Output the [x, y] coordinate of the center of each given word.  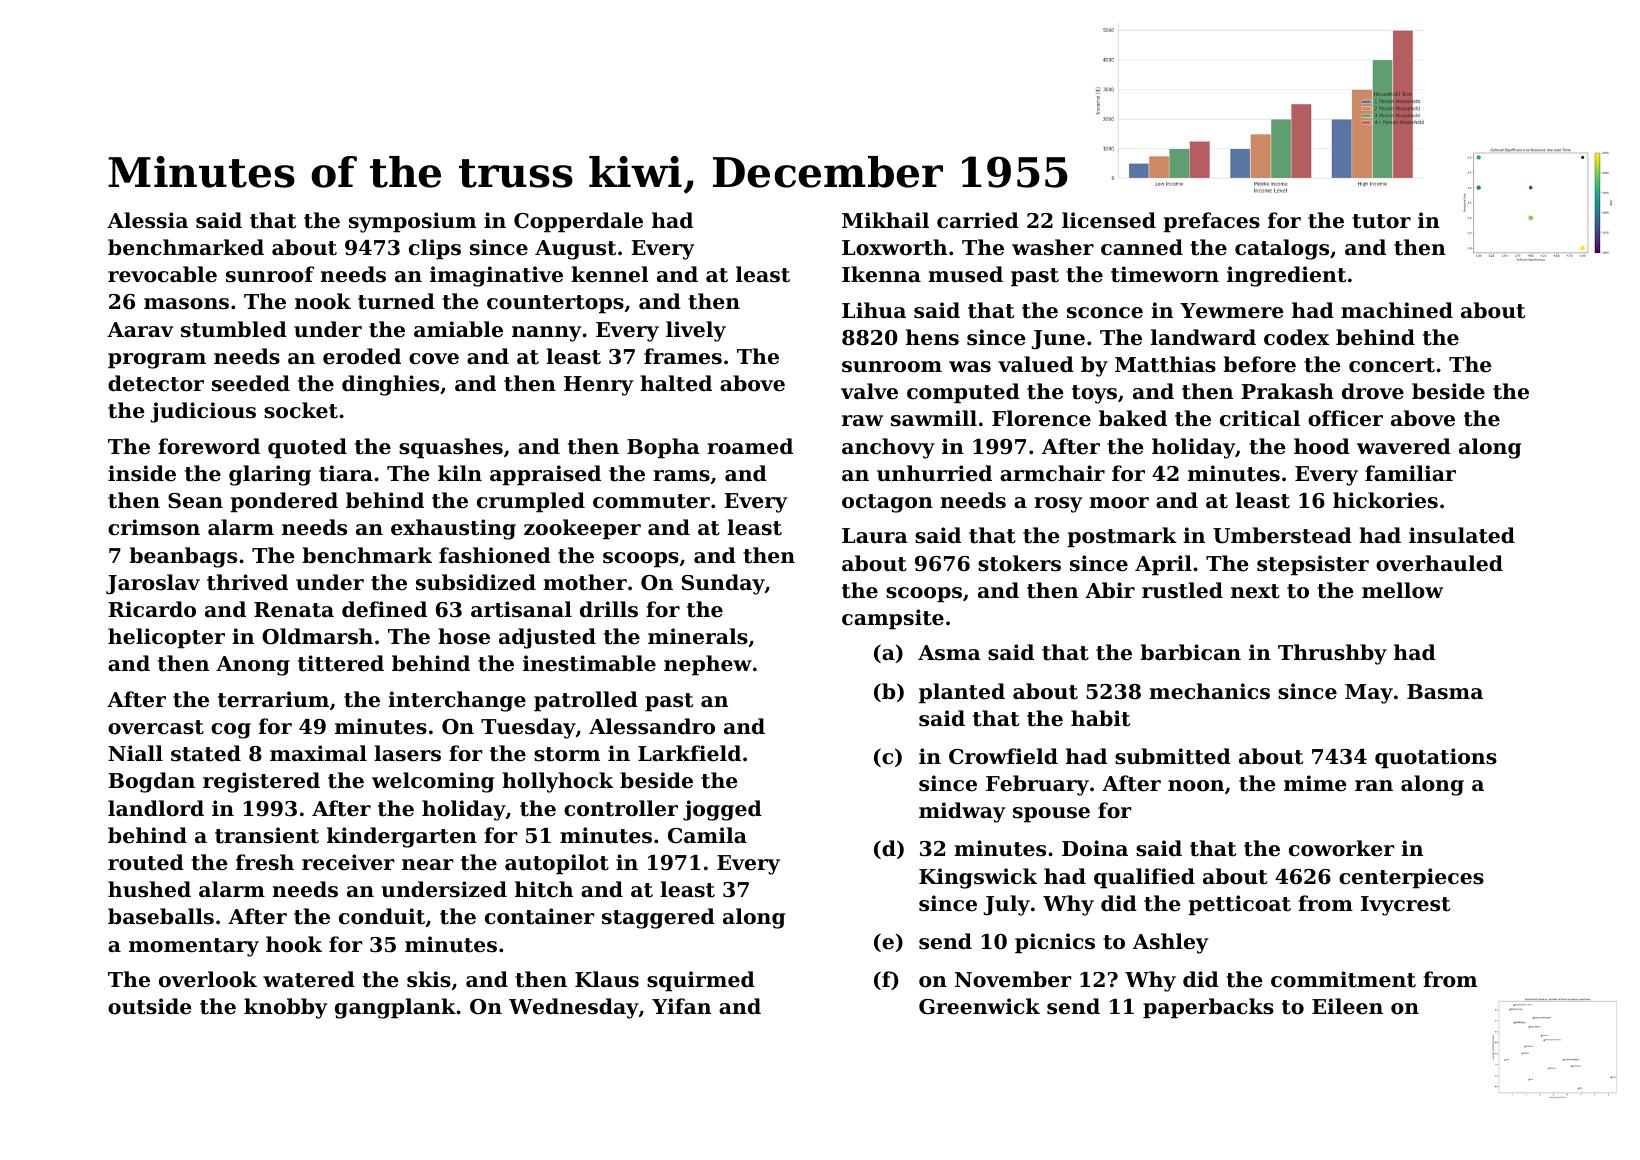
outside [150, 1006]
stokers [1019, 563]
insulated [1462, 535]
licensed [1109, 220]
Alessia [147, 220]
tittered [341, 663]
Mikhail [885, 220]
